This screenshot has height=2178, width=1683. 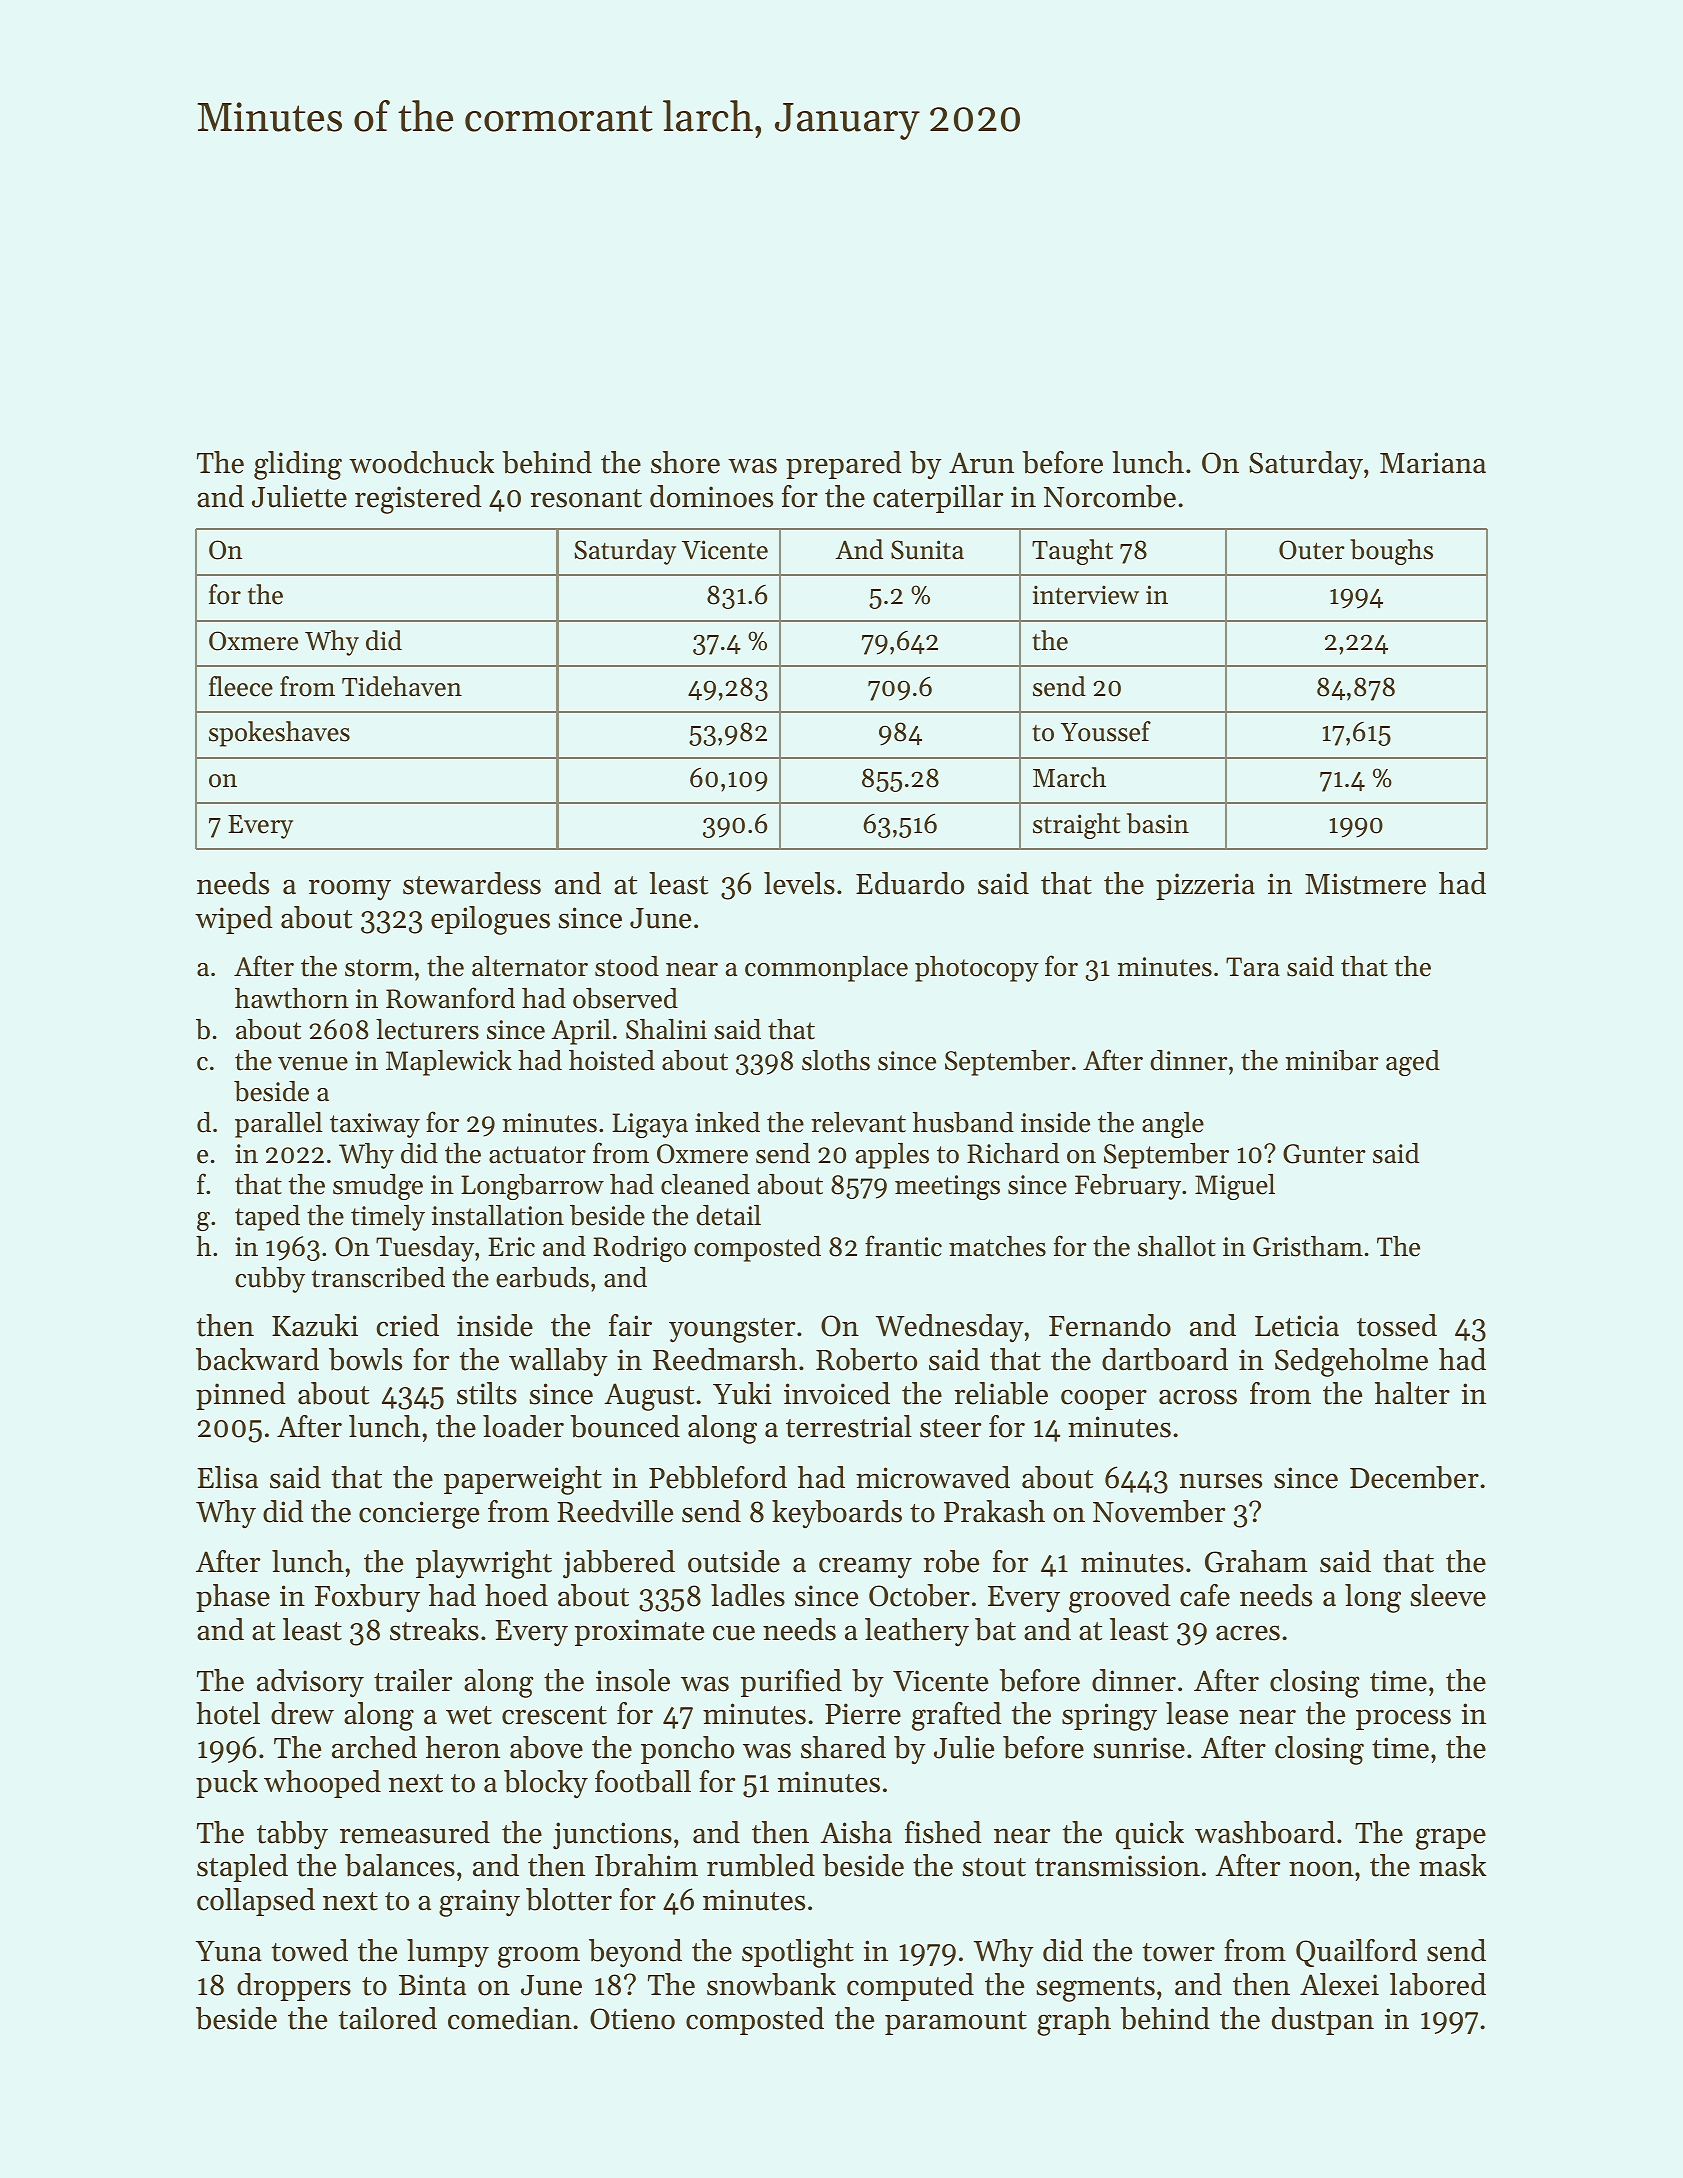 What do you see at coordinates (1438, 1984) in the screenshot?
I see `labored` at bounding box center [1438, 1984].
